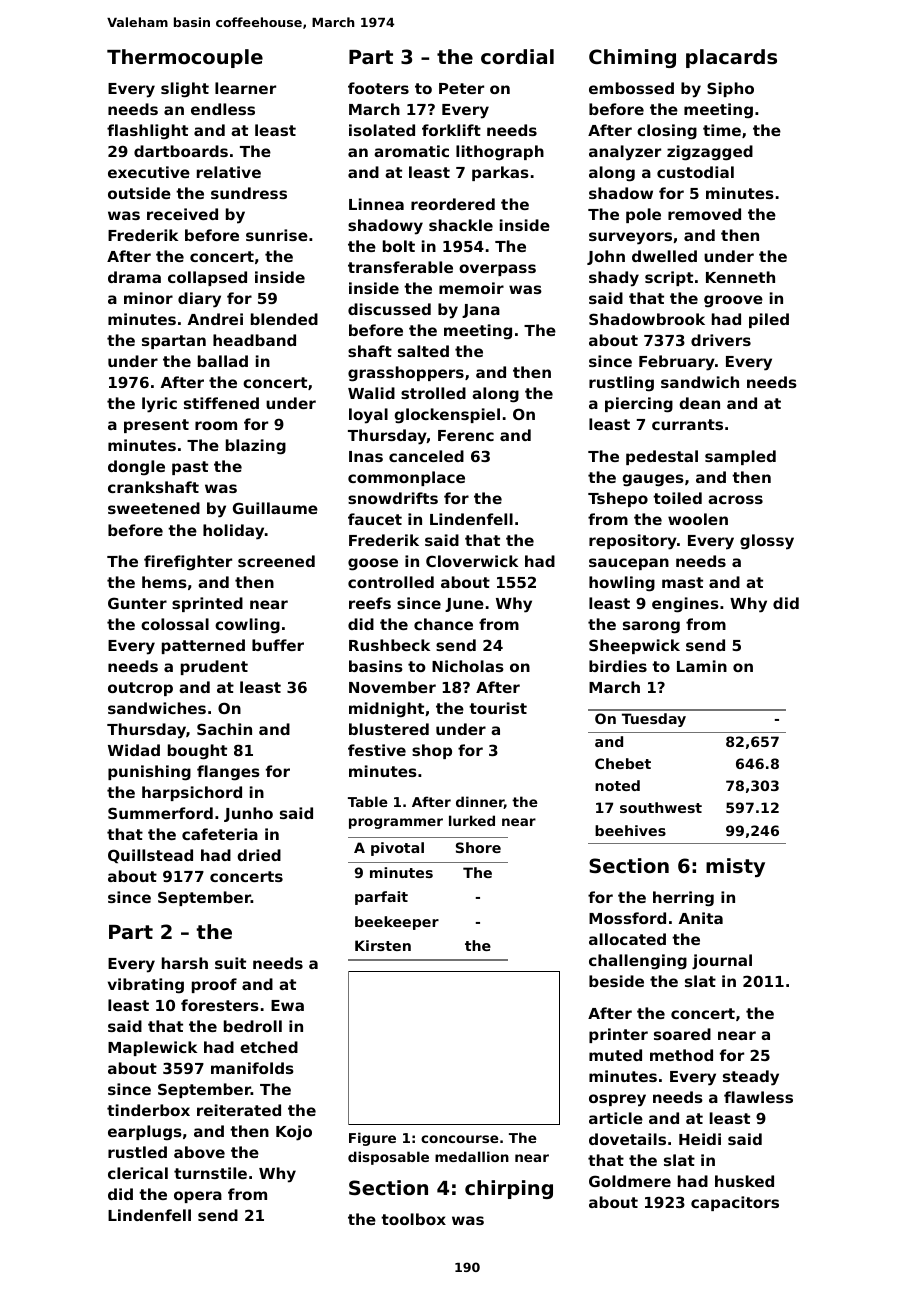 Image resolution: width=908 pixels, height=1316 pixels. What do you see at coordinates (731, 58) in the screenshot?
I see `placards` at bounding box center [731, 58].
